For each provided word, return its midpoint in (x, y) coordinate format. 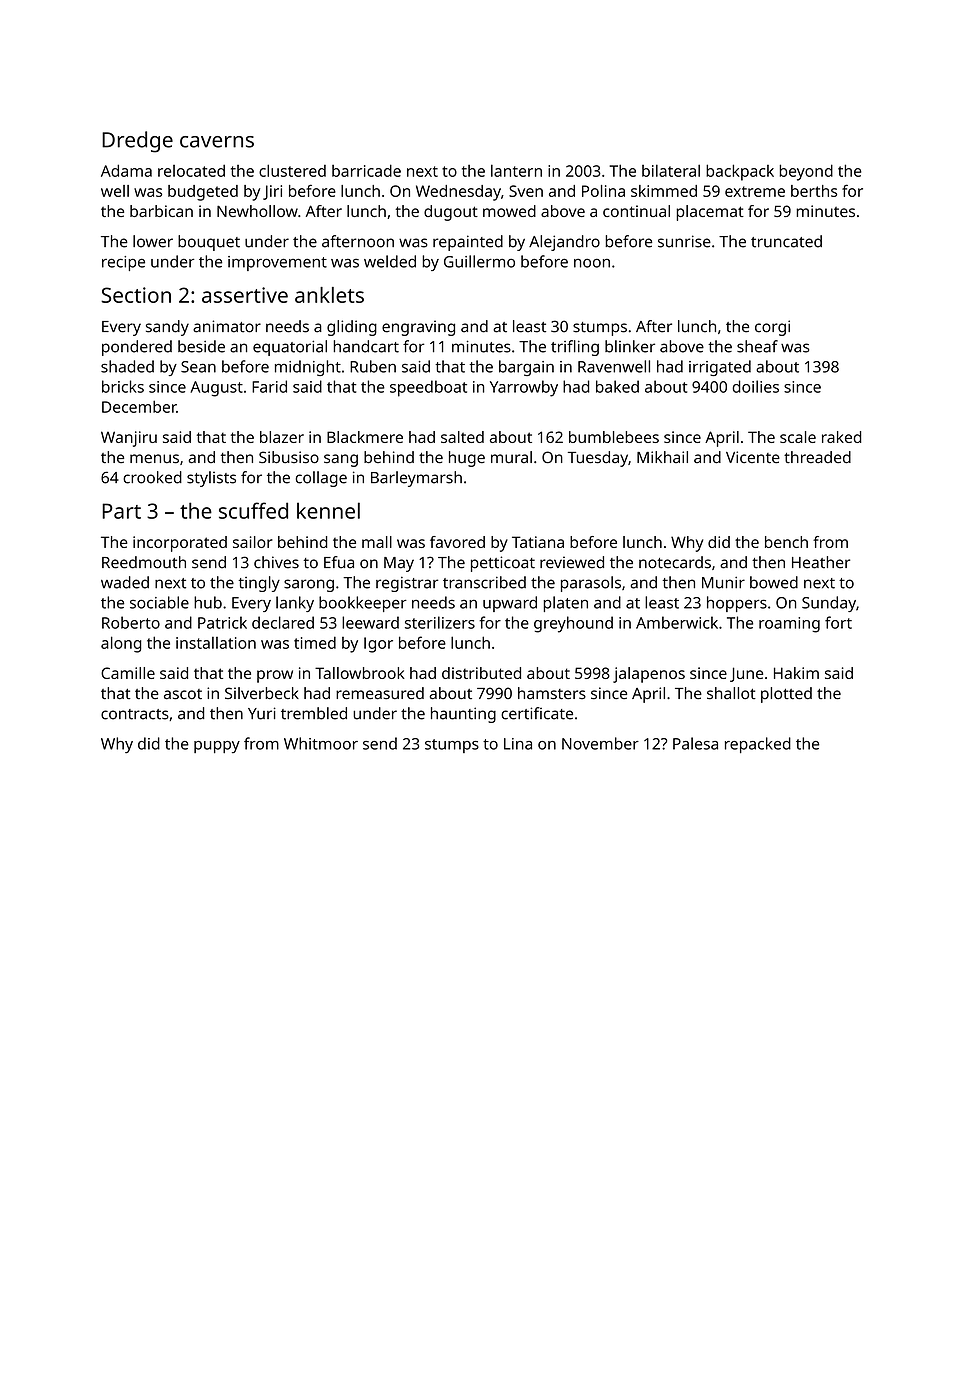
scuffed (253, 510)
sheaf (757, 346)
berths (814, 191)
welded (390, 261)
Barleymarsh (416, 479)
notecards (675, 562)
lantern (516, 170)
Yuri (262, 713)
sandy (167, 328)
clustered (292, 170)
